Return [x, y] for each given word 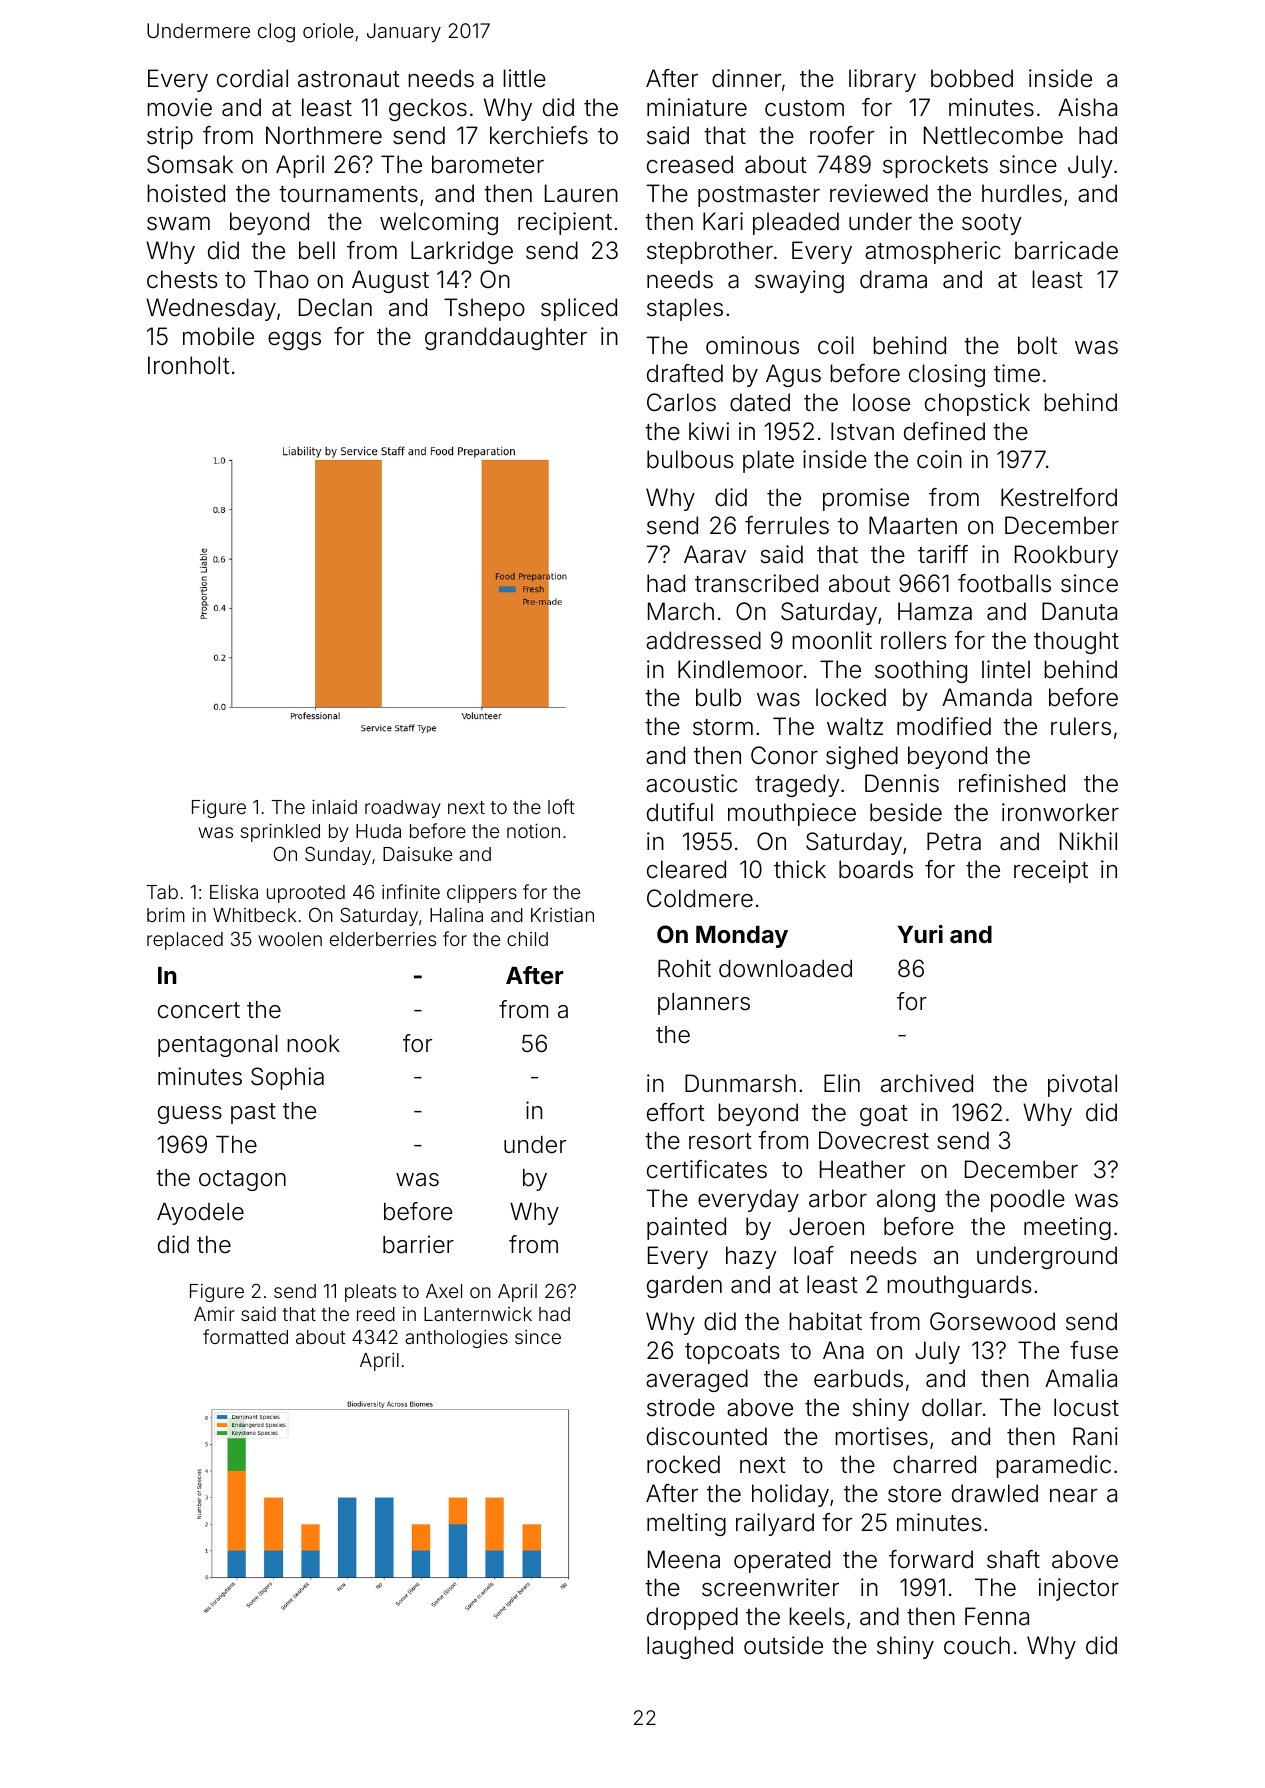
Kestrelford [1059, 497]
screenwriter [770, 1587]
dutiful [680, 812]
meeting [1067, 1228]
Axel [444, 1291]
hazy [751, 1257]
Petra [954, 841]
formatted [245, 1336]
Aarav [715, 554]
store [914, 1494]
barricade [1066, 250]
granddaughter [506, 338]
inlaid [334, 806]
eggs [294, 341]
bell [317, 250]
